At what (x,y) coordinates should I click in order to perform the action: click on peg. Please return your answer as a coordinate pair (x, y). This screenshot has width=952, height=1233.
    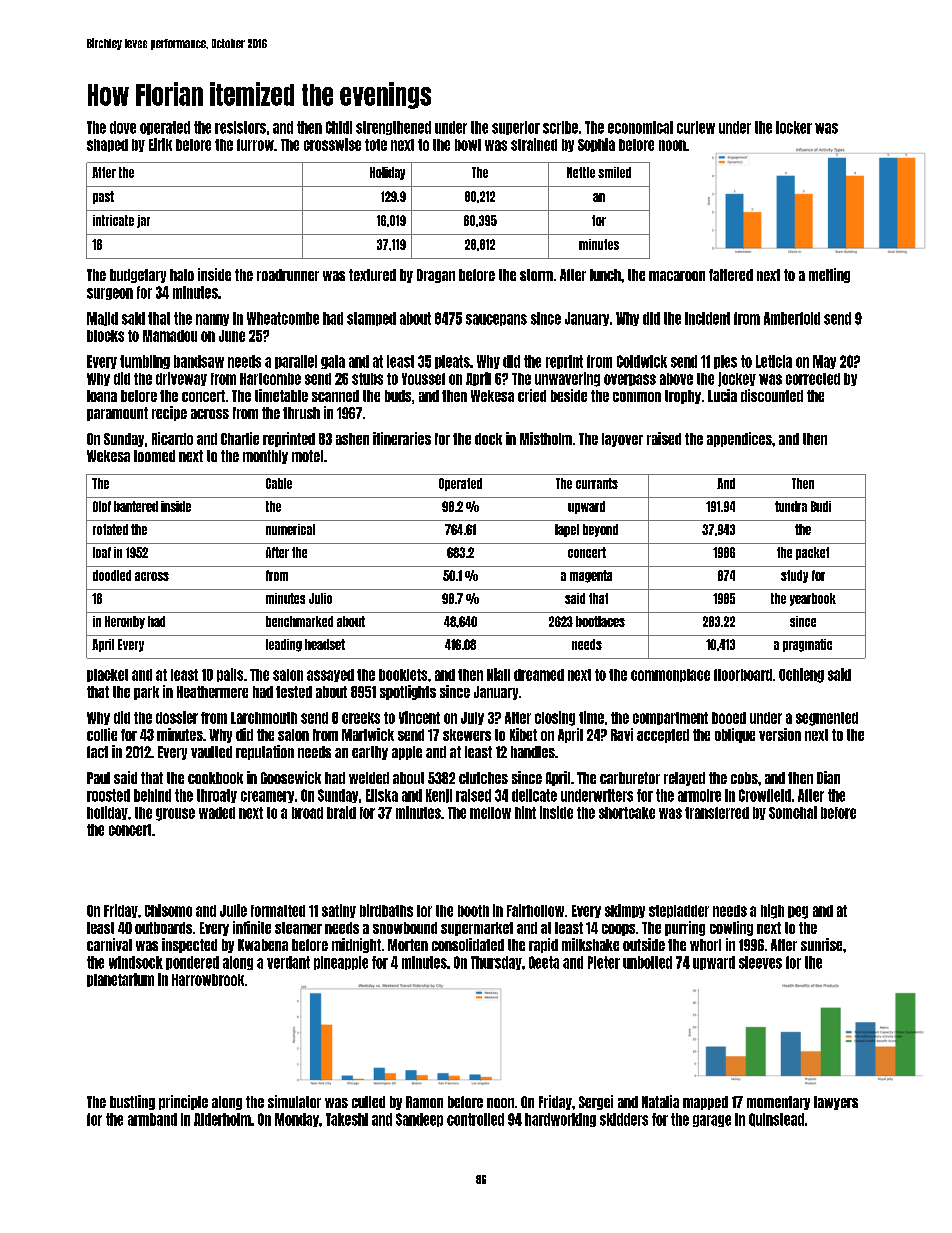
    Looking at the image, I should click on (798, 912).
